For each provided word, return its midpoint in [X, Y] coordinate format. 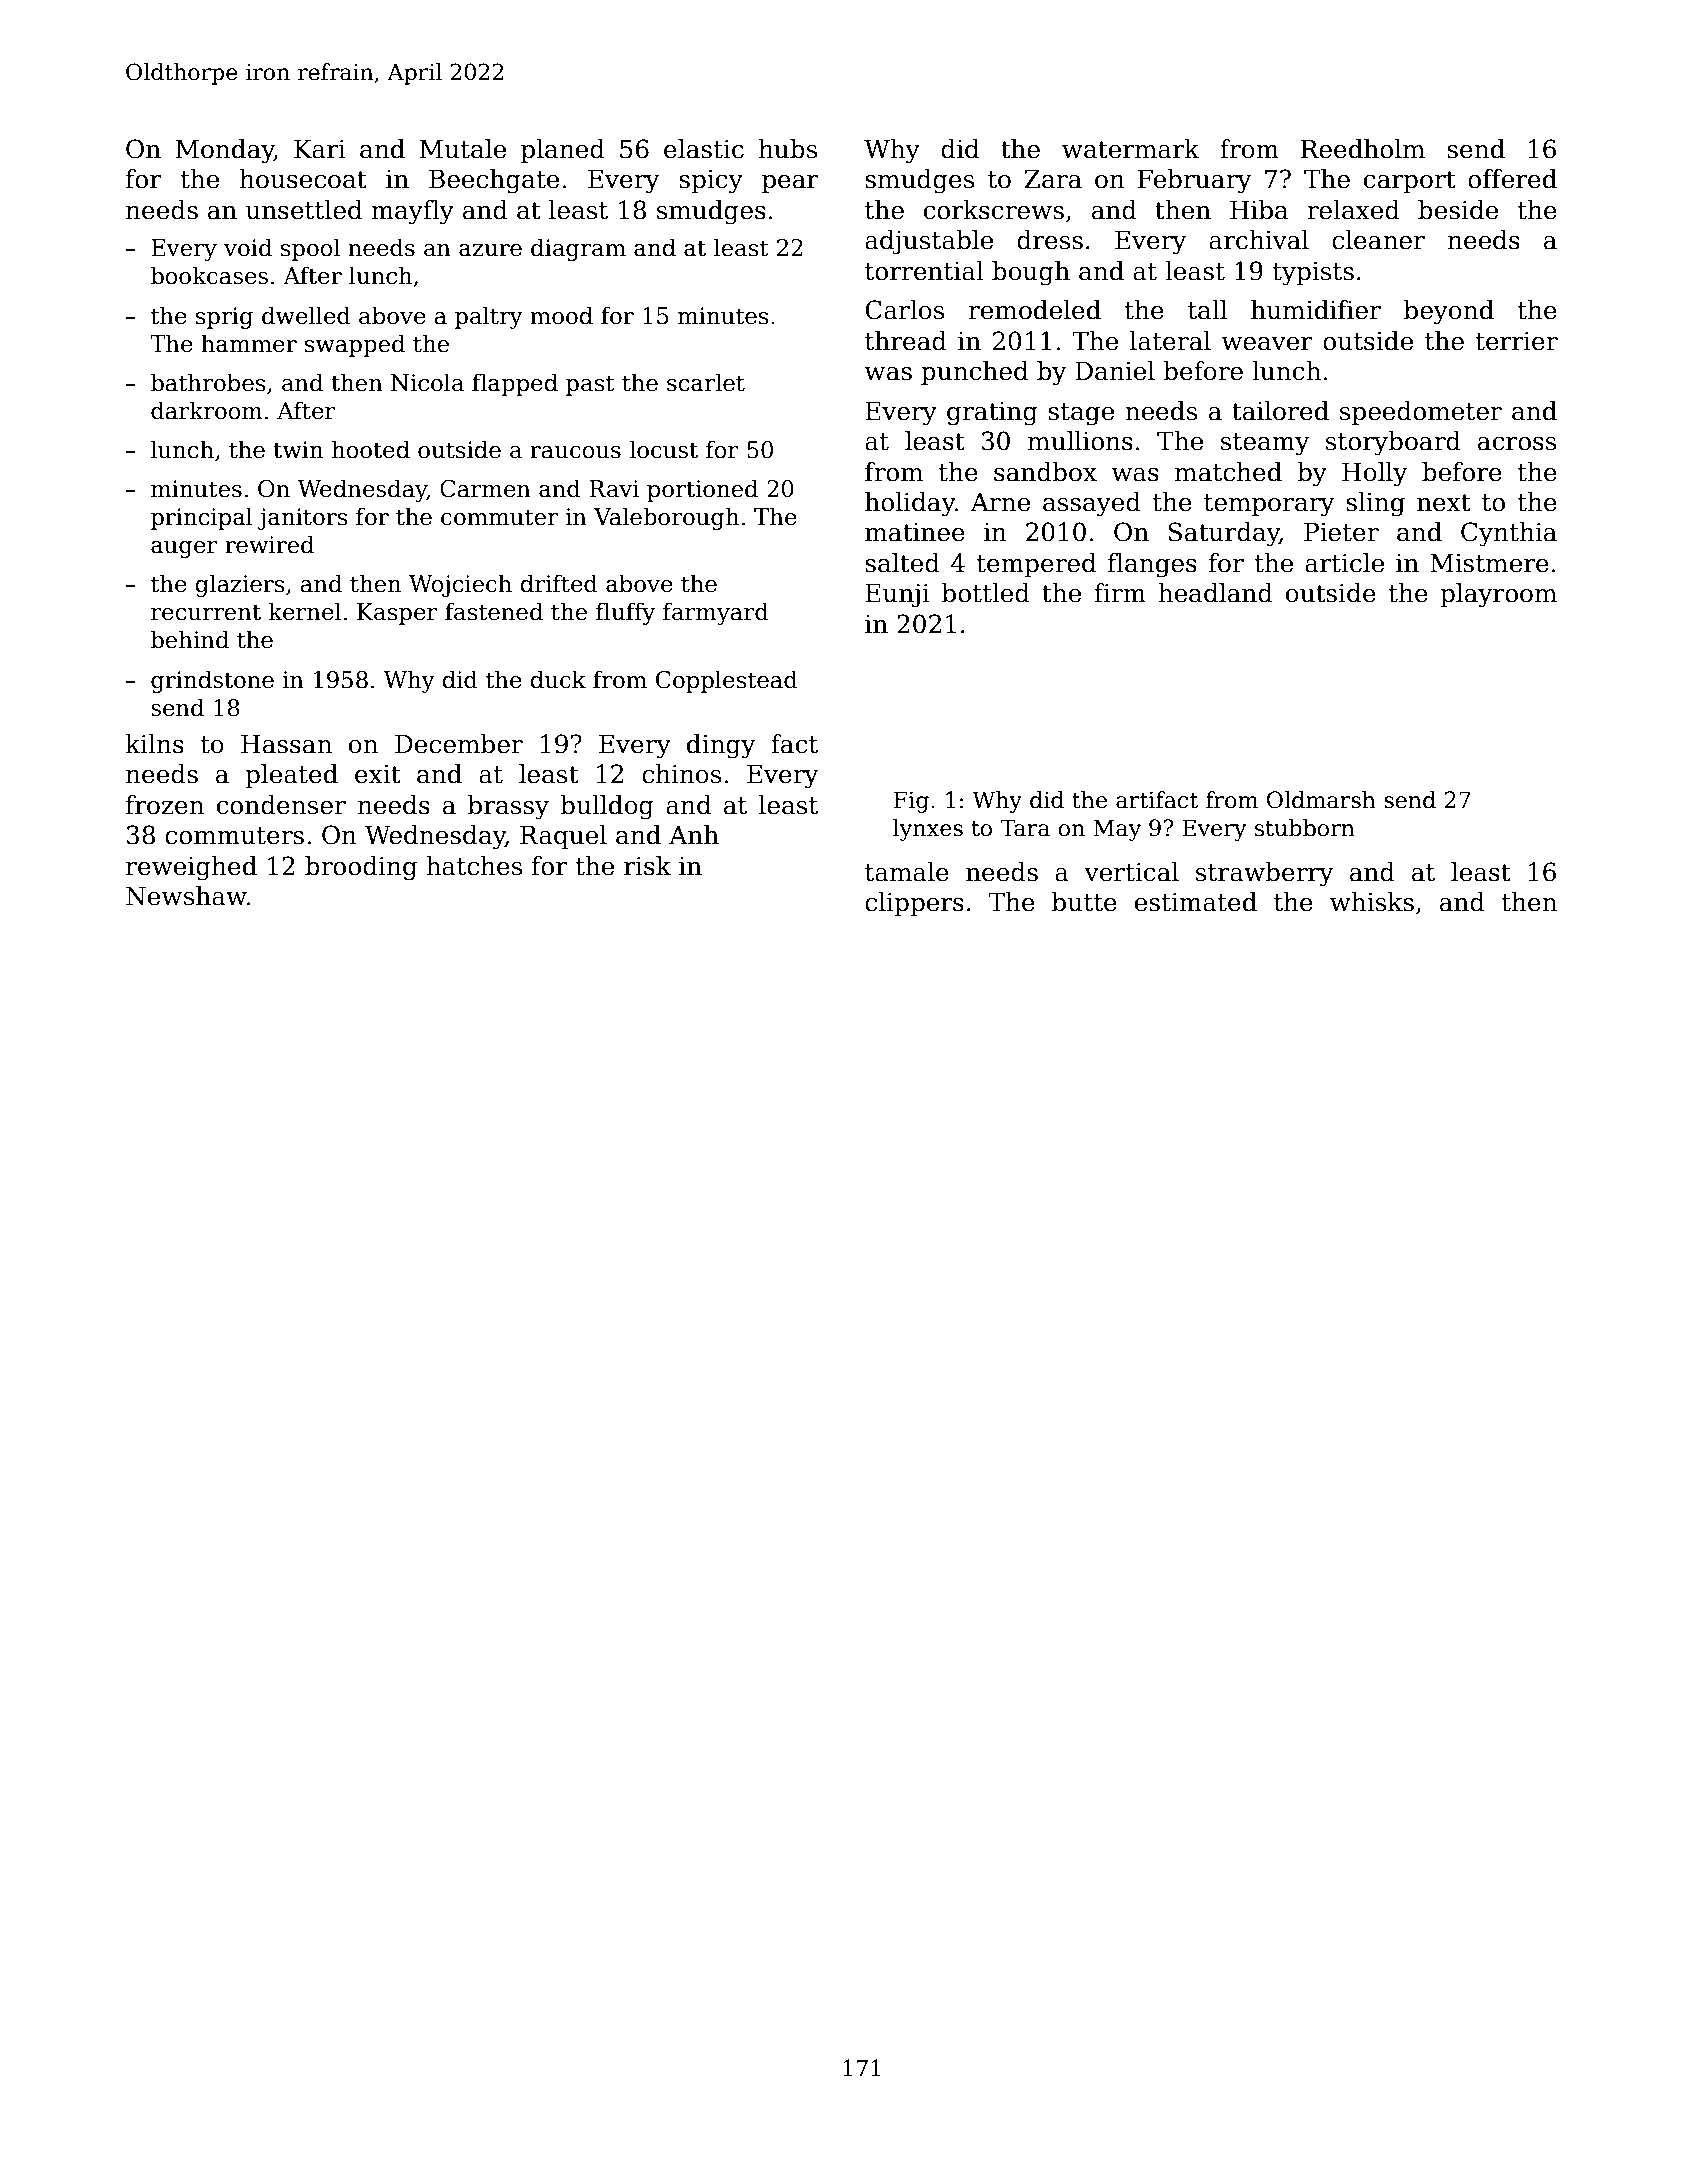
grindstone [212, 681]
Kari [320, 149]
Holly [1374, 474]
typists [1313, 274]
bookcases [209, 275]
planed [563, 151]
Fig [911, 802]
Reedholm [1363, 149]
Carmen [485, 489]
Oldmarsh [1321, 800]
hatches [474, 866]
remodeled [1035, 310]
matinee [915, 532]
